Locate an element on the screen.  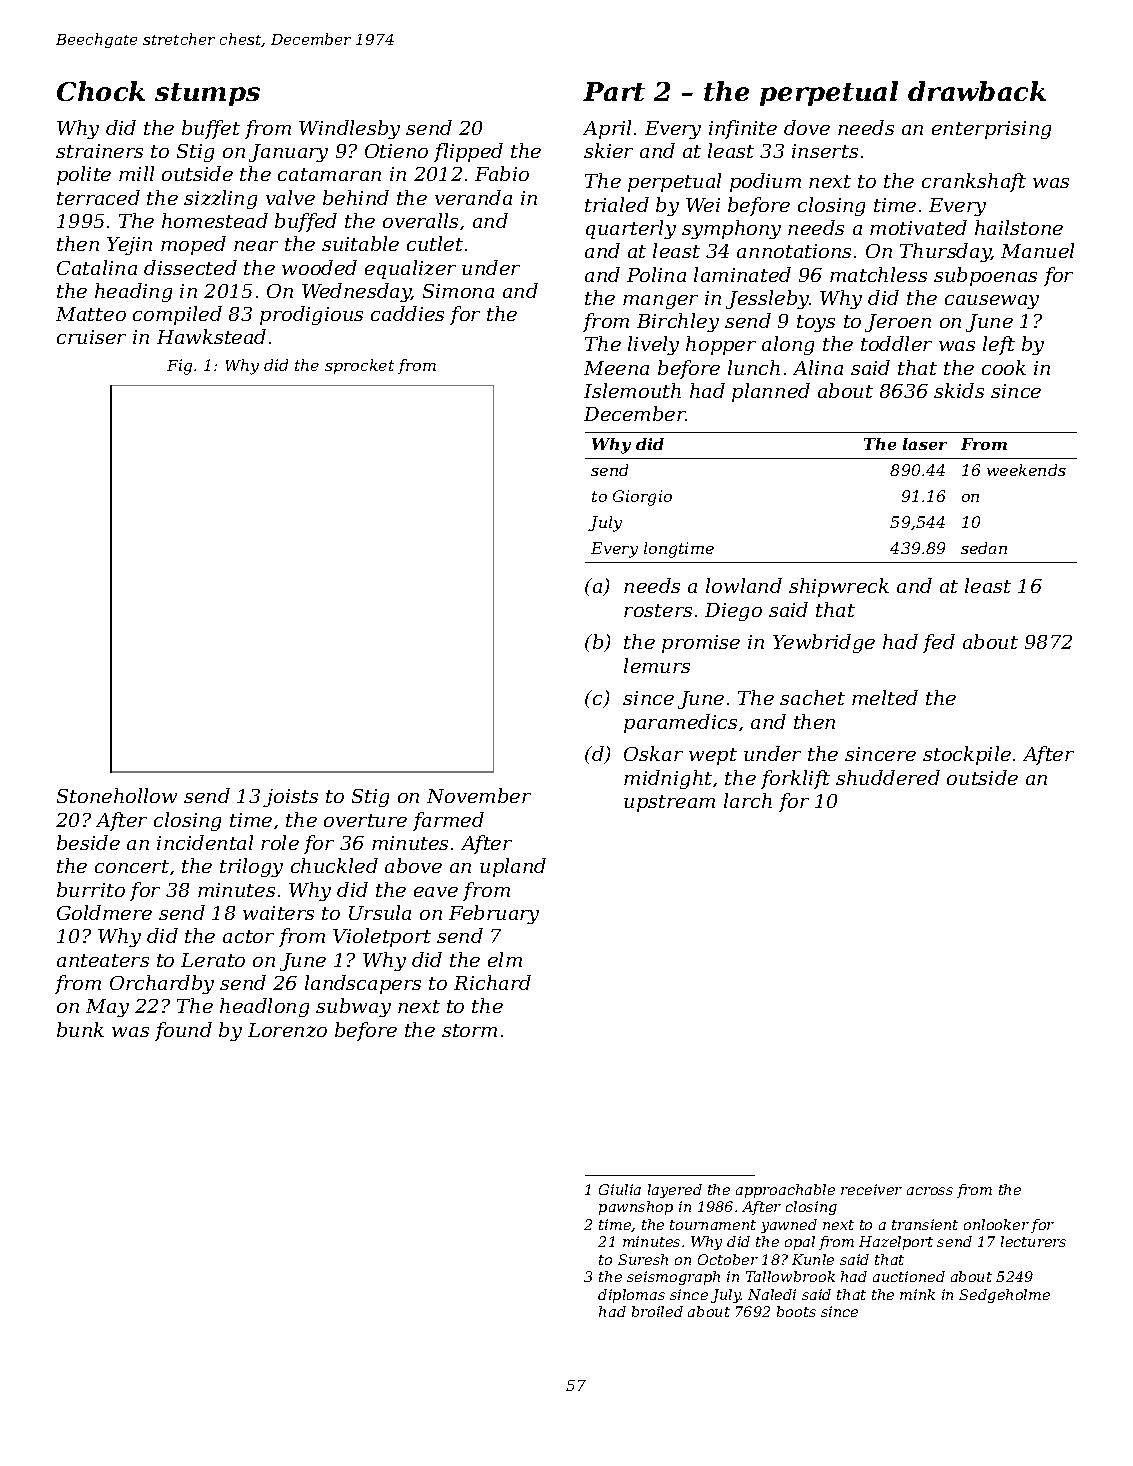
found is located at coordinates (183, 1031).
